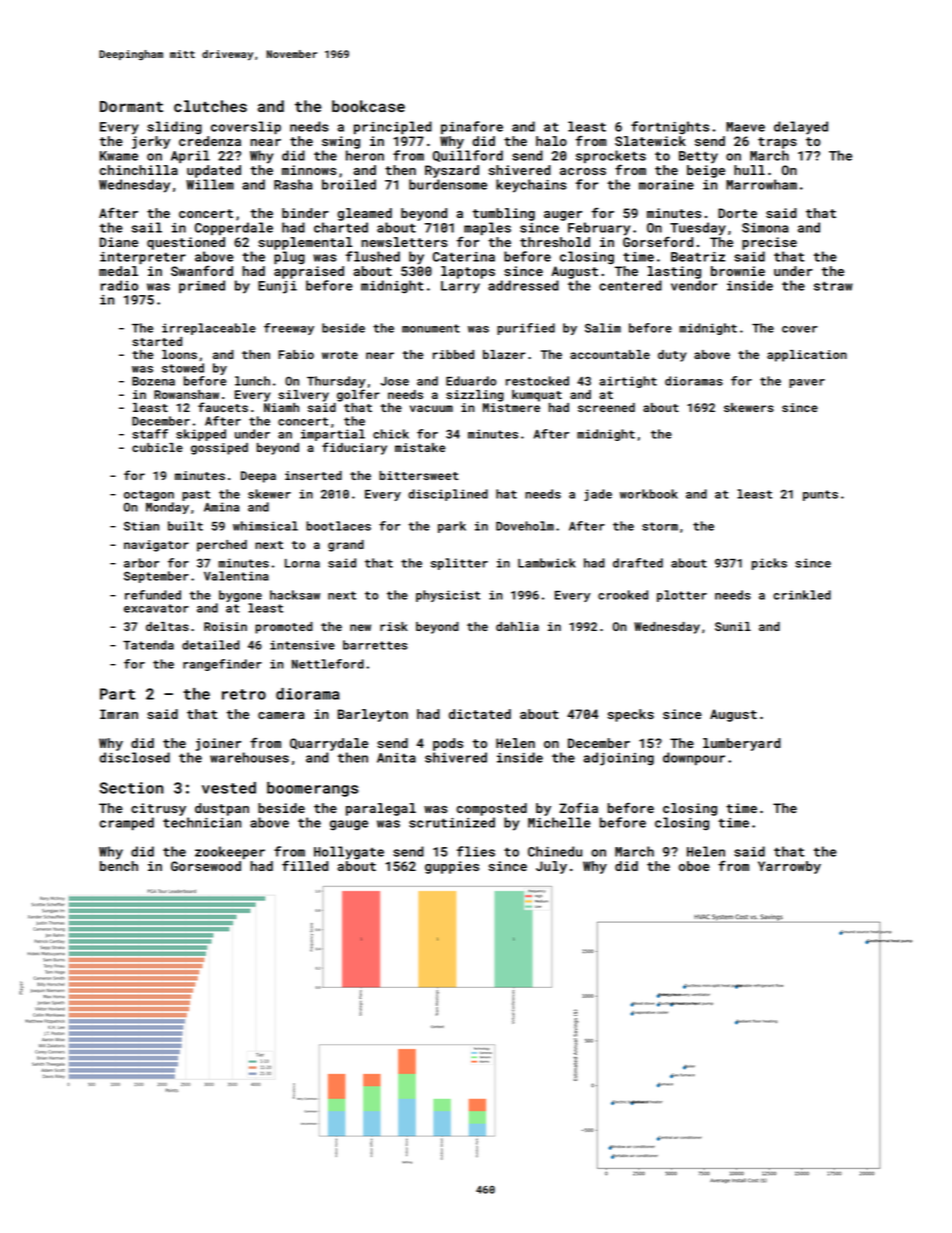 Image resolution: width=952 pixels, height=1233 pixels. What do you see at coordinates (769, 243) in the document?
I see `precise` at bounding box center [769, 243].
